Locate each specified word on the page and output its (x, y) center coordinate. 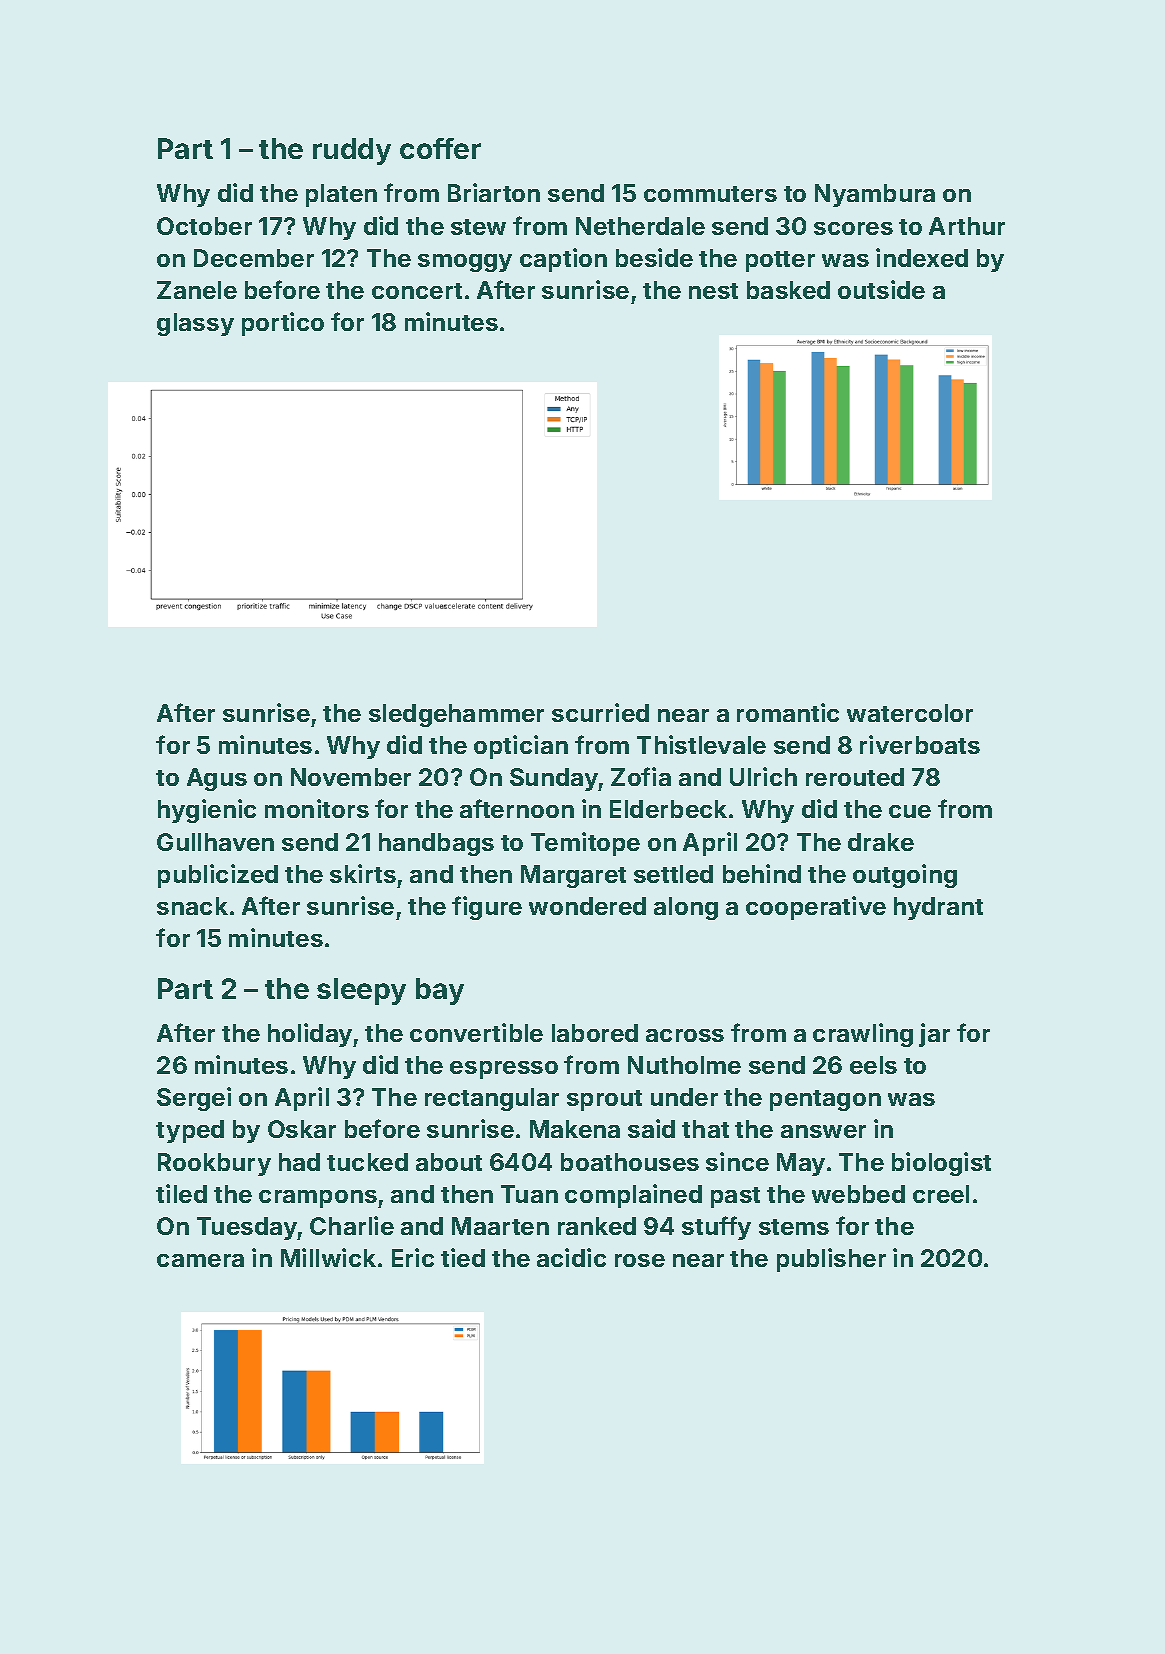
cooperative (816, 908)
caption (563, 260)
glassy (195, 324)
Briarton (494, 192)
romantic (788, 712)
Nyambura (875, 195)
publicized (218, 876)
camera (200, 1260)
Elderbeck (668, 809)
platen (341, 195)
